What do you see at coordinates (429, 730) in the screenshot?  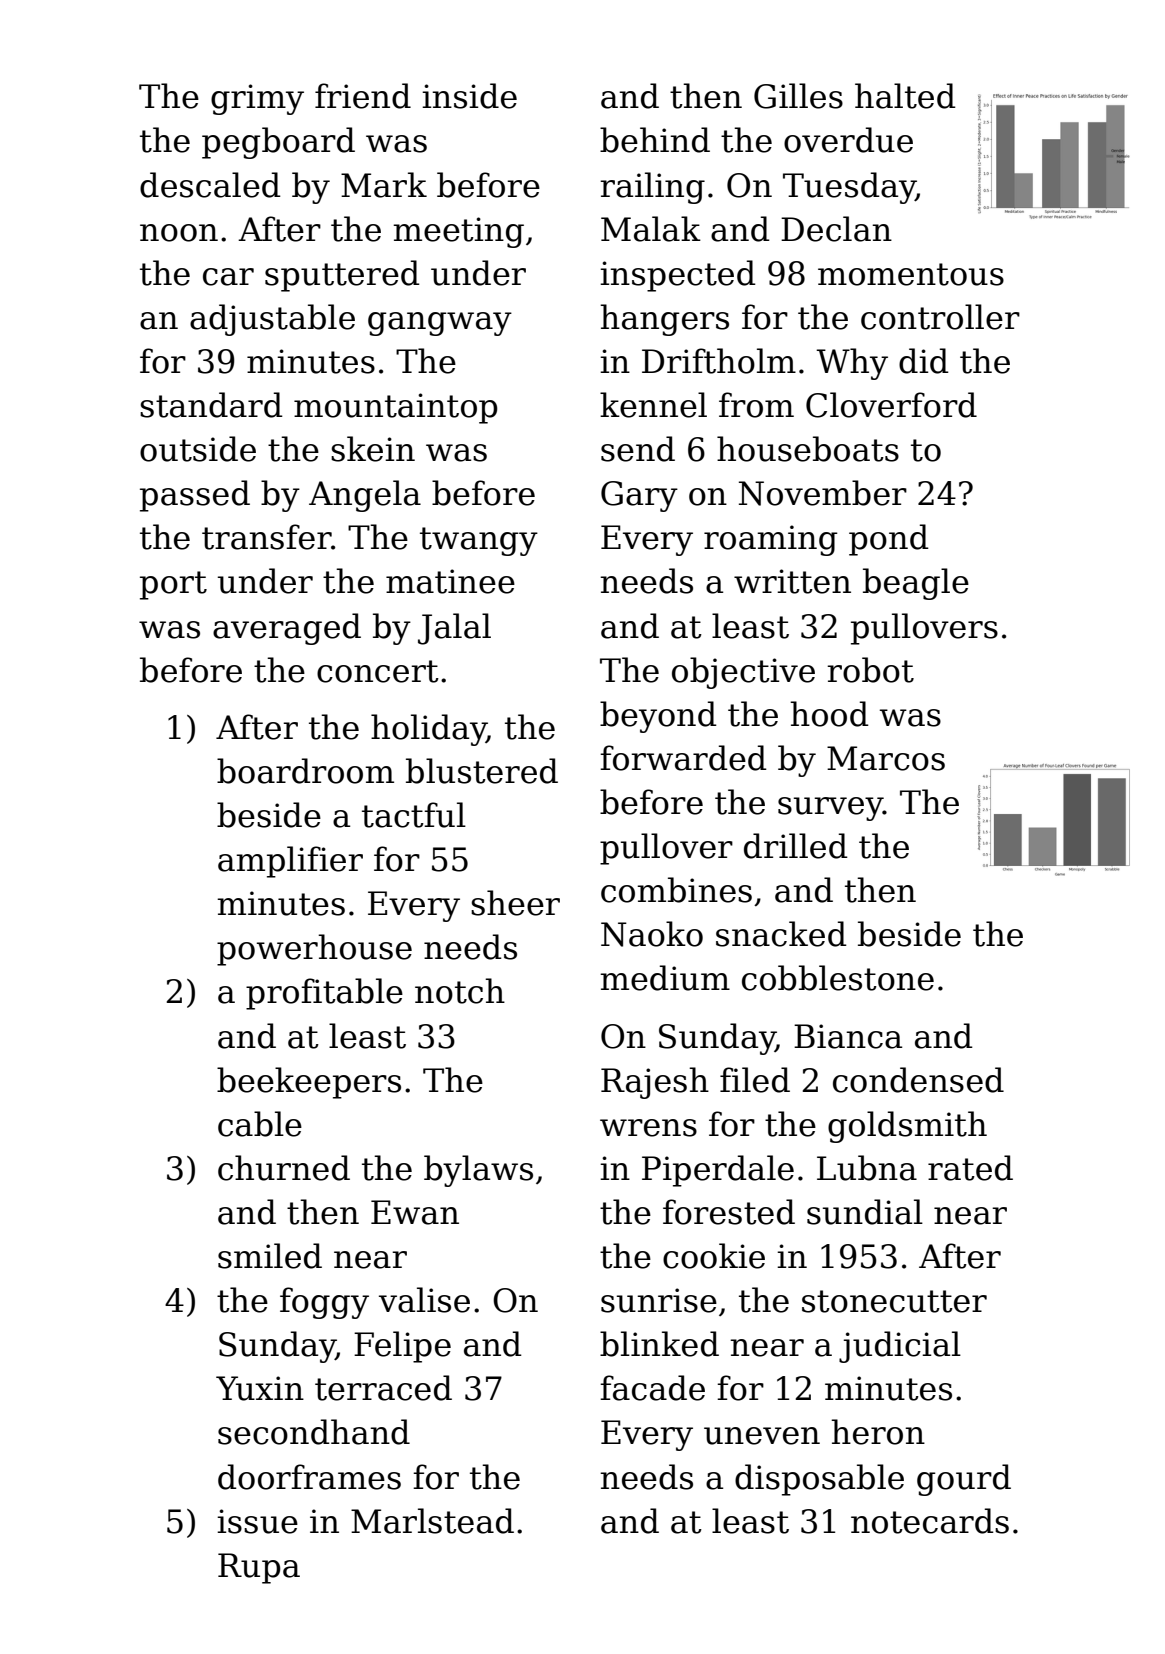 I see `holiday` at bounding box center [429, 730].
